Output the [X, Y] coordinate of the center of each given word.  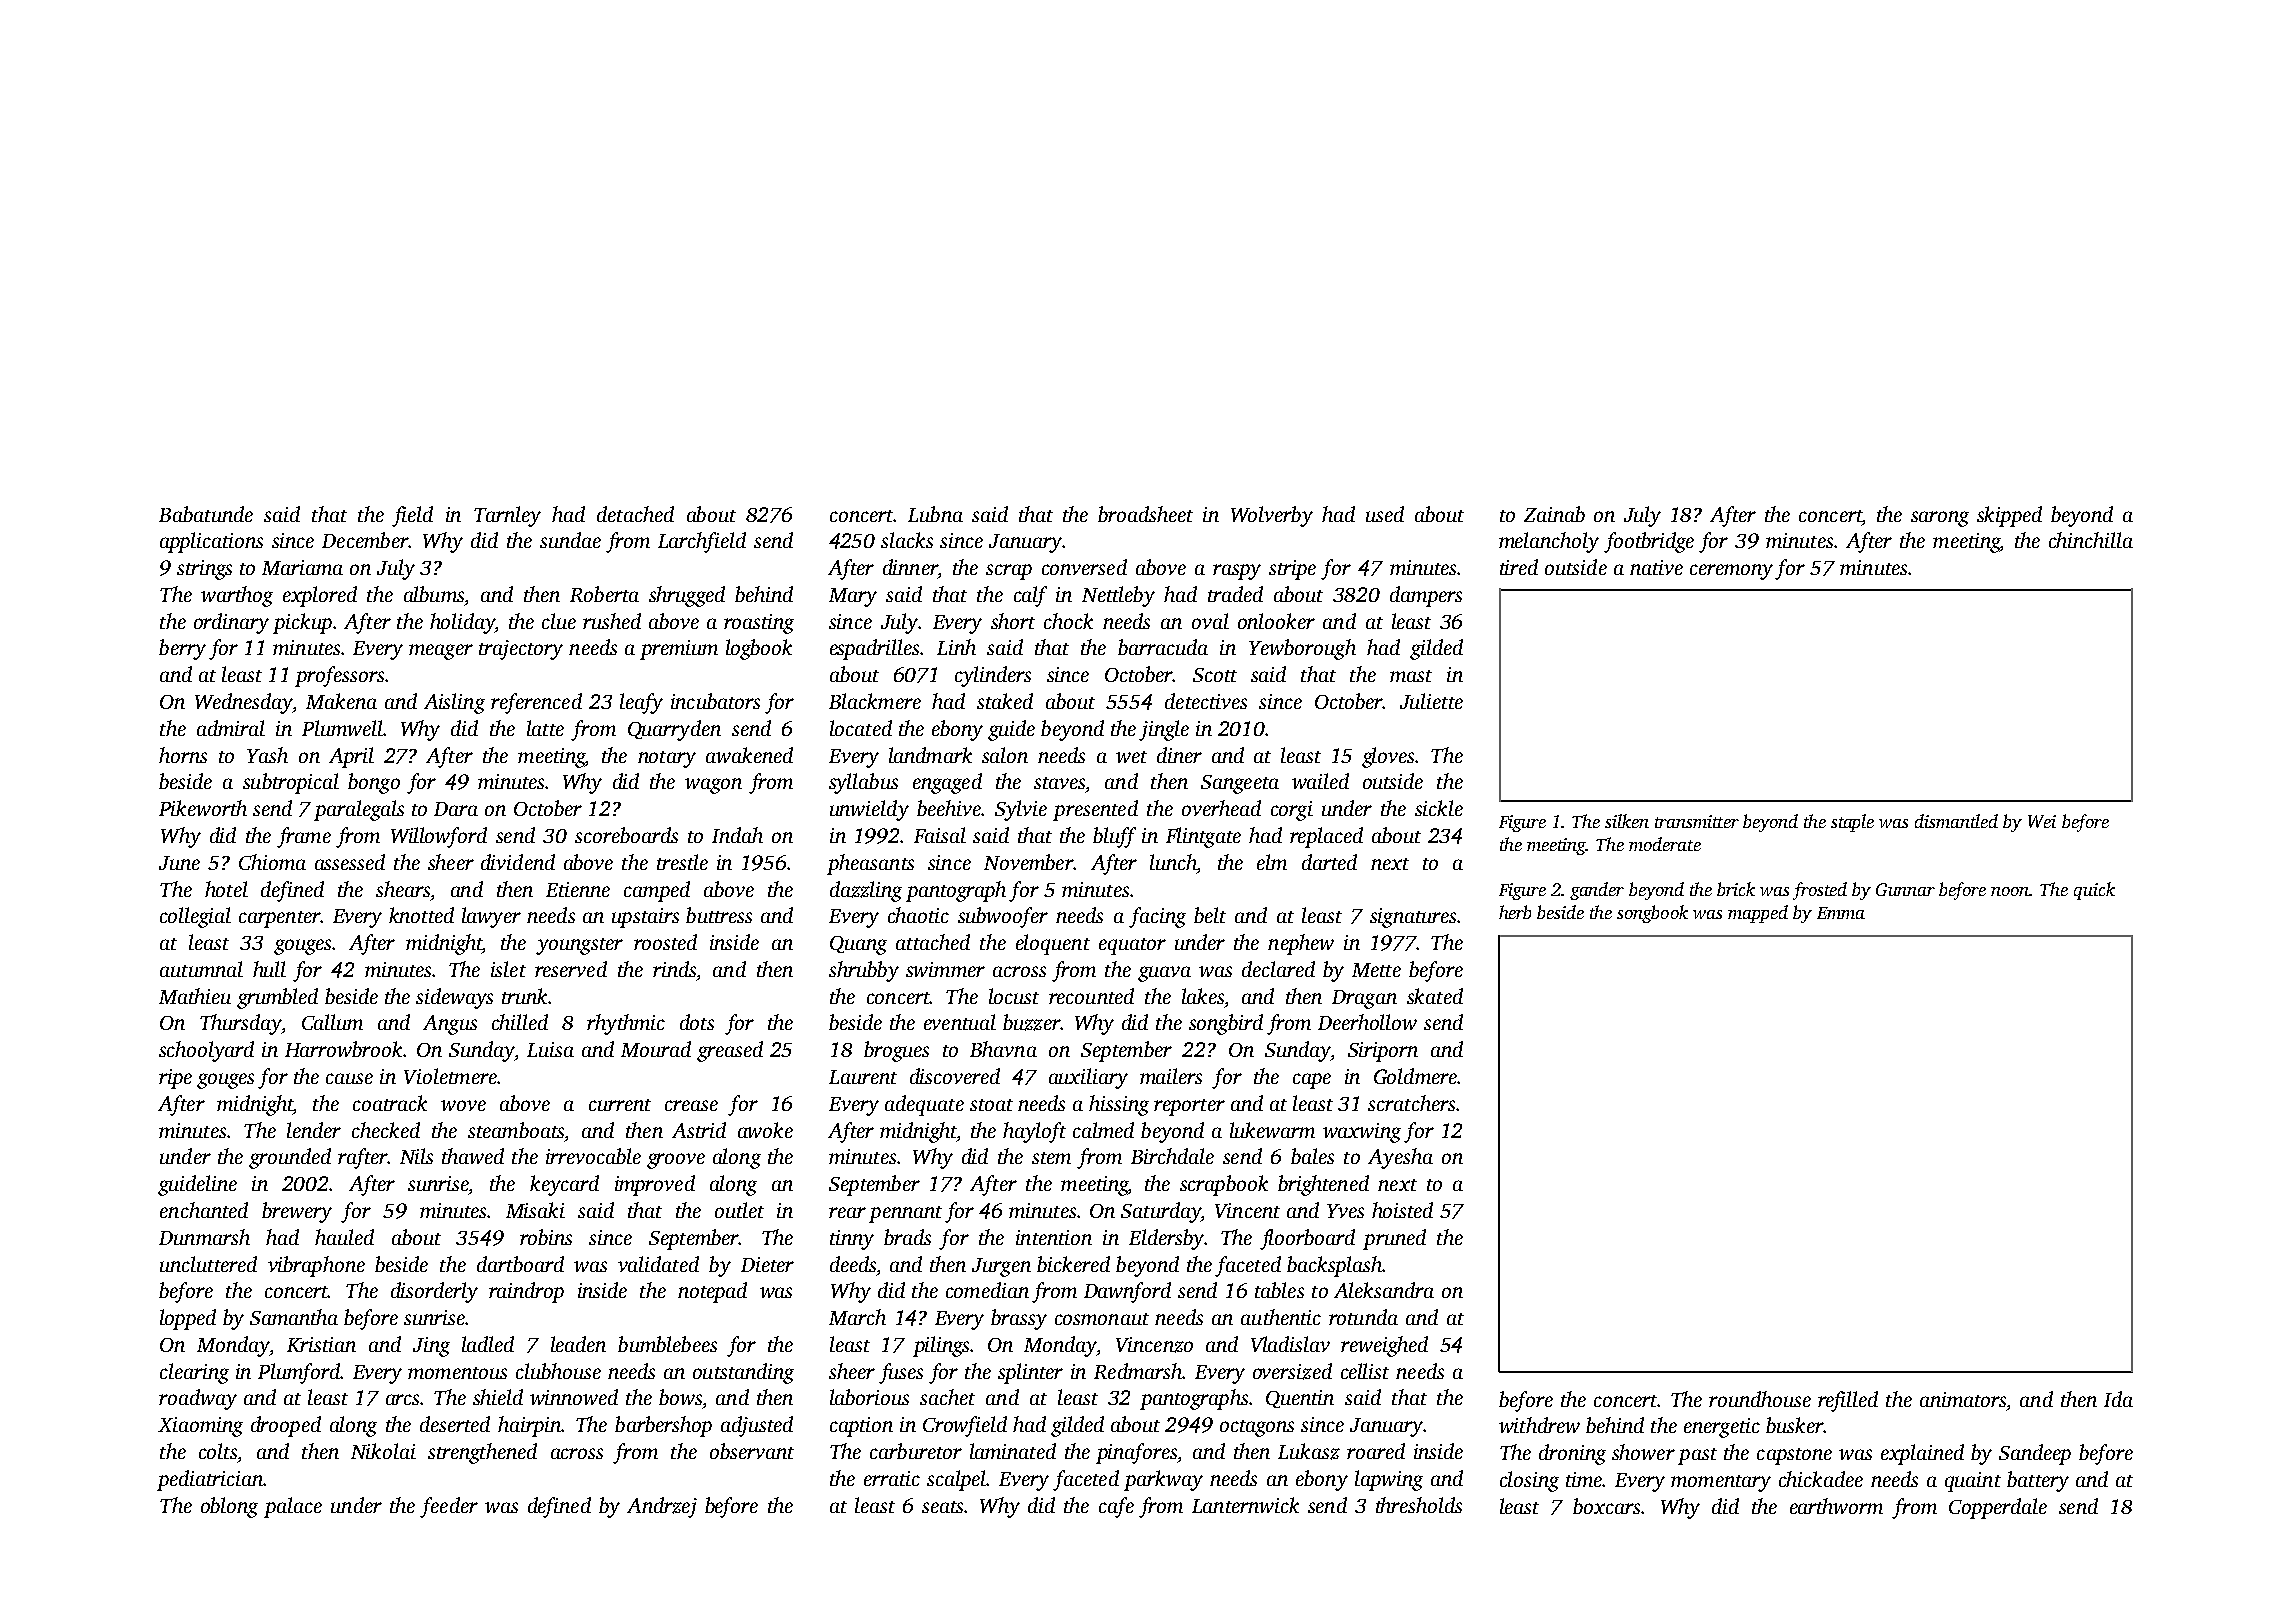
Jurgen [1001, 1267]
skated [1435, 996]
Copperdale [1998, 1508]
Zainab [1554, 514]
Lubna [935, 514]
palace [293, 1507]
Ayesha [1400, 1158]
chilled [520, 1022]
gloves [1388, 757]
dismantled [1956, 821]
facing [1157, 917]
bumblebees [667, 1344]
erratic [892, 1478]
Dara [456, 809]
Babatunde [206, 514]
